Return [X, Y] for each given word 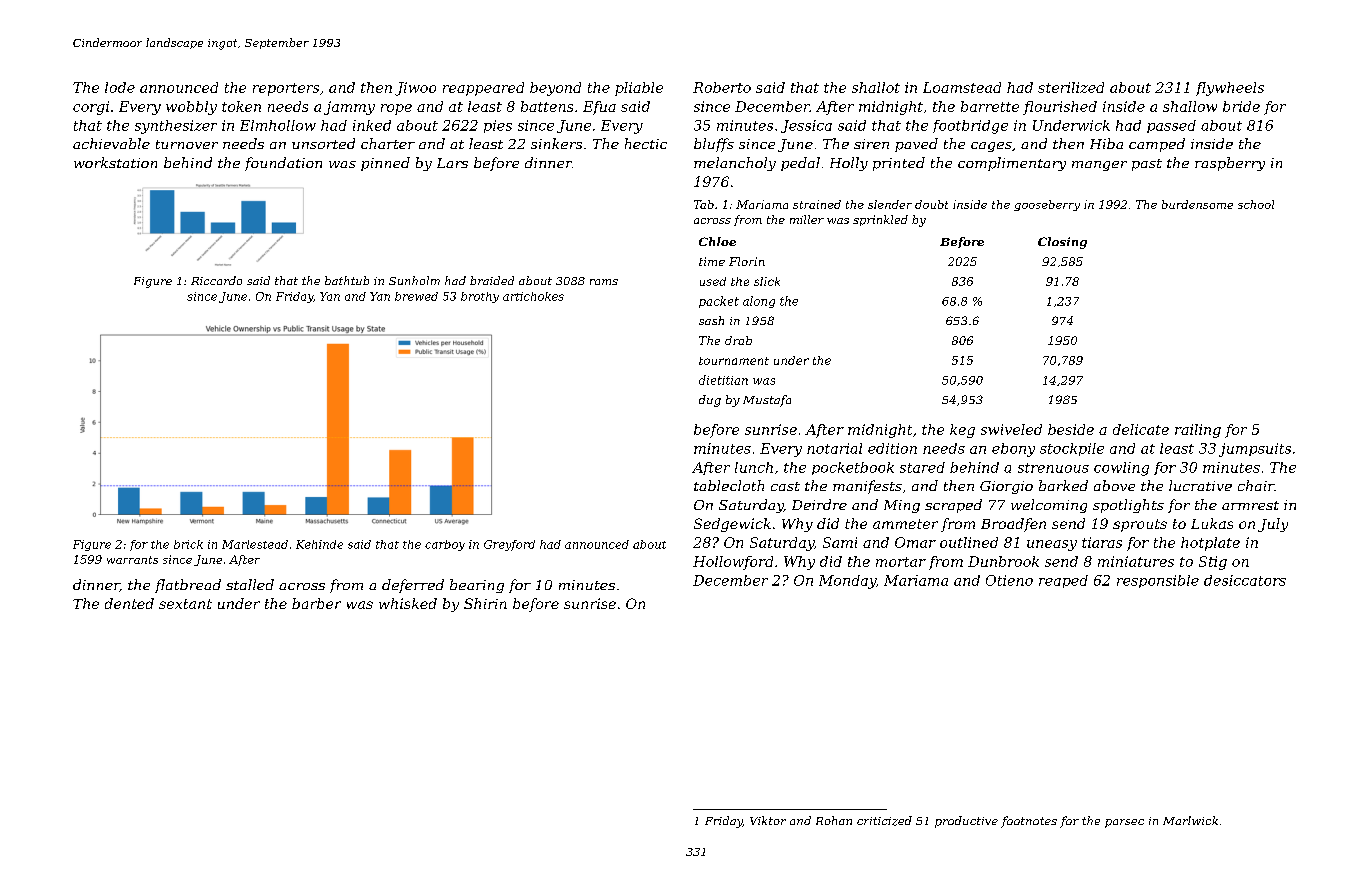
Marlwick [1190, 820]
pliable [639, 89]
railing [1198, 431]
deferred [413, 586]
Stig [1213, 563]
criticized [884, 821]
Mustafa [767, 401]
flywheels [1230, 89]
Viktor [768, 820]
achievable [111, 143]
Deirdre [819, 504]
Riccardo [216, 280]
